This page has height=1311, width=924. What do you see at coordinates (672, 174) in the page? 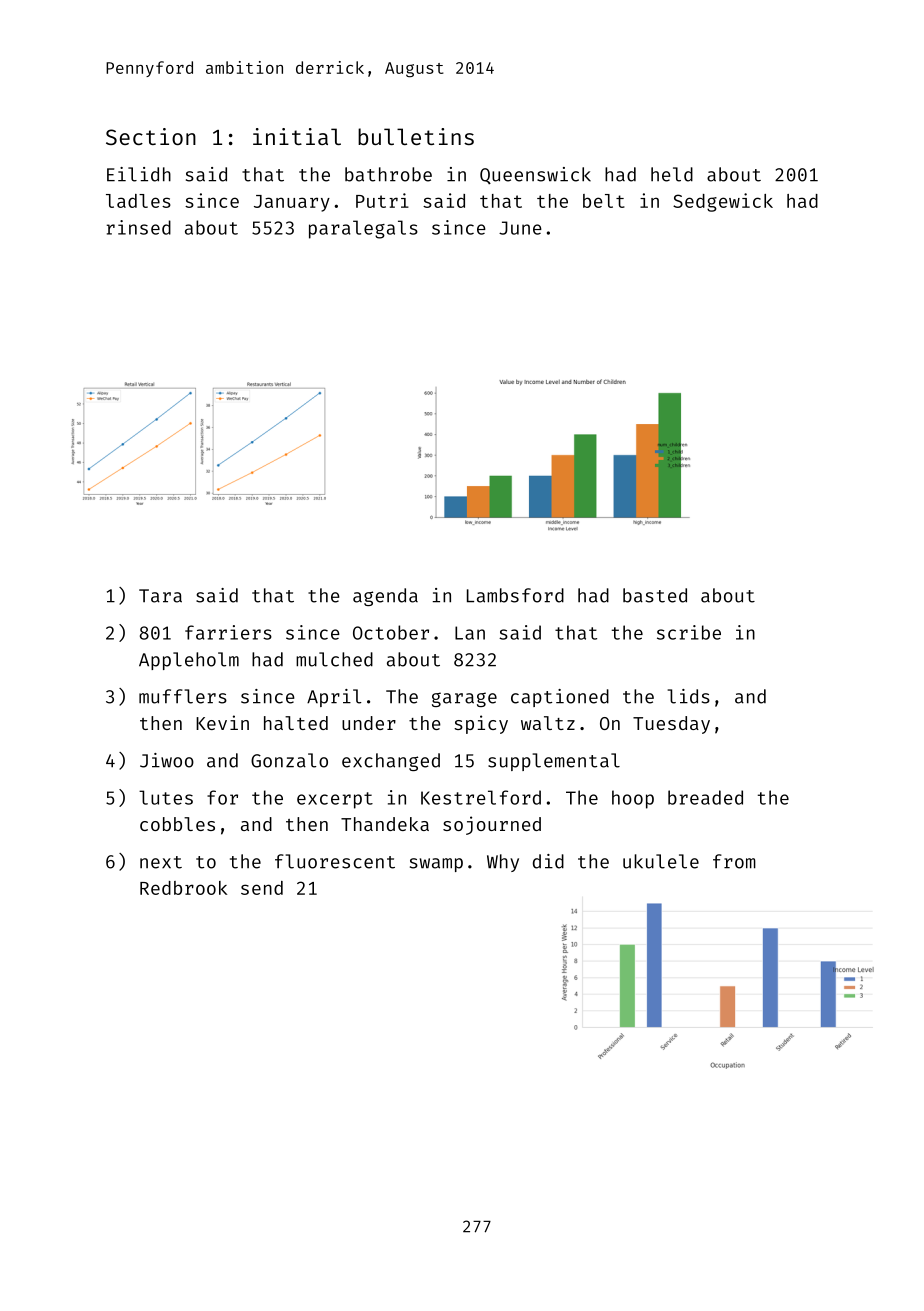
I see `held` at bounding box center [672, 174].
